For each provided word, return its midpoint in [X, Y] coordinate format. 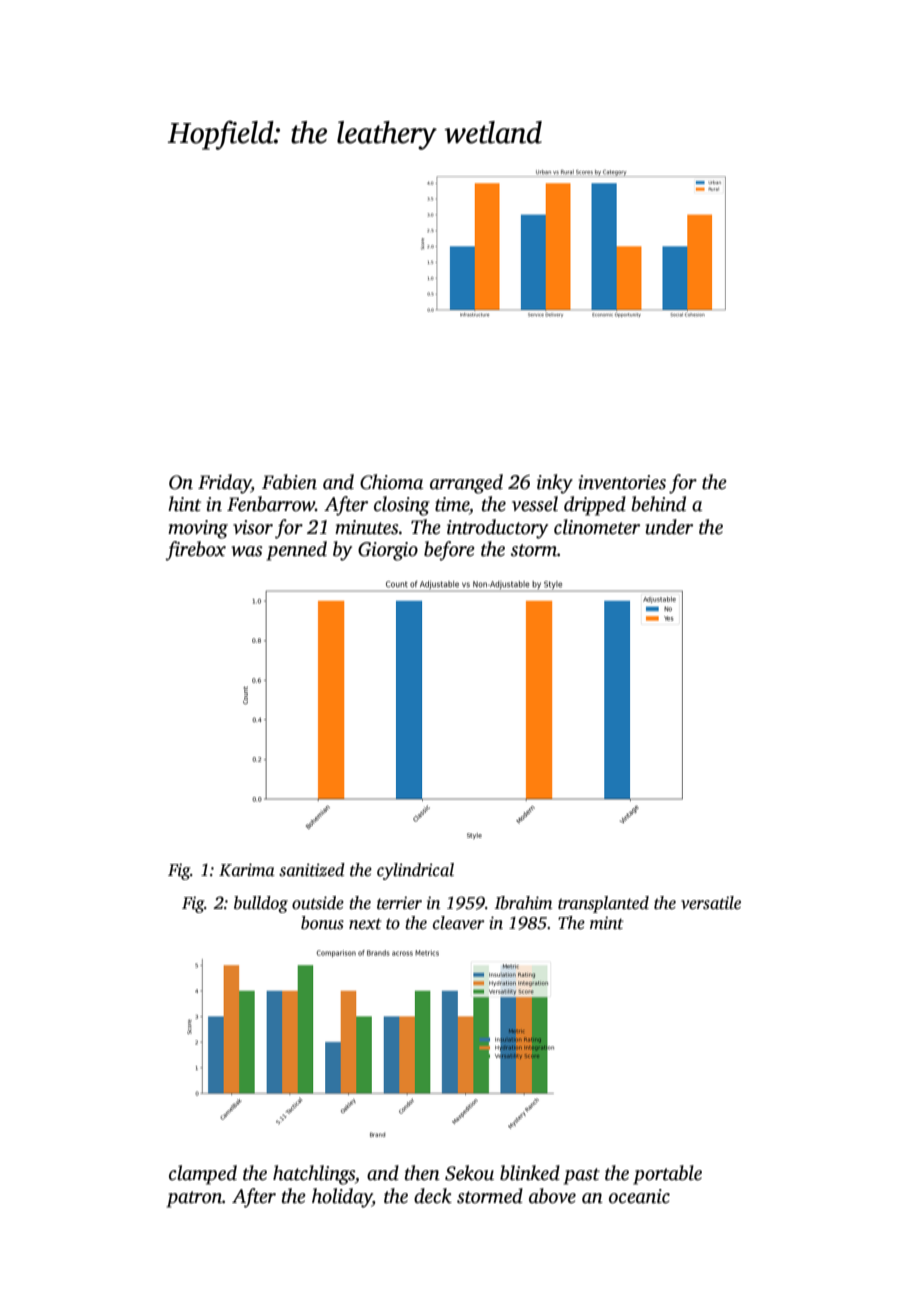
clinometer [597, 527]
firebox [195, 551]
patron [194, 1199]
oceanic [639, 1196]
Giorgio [388, 551]
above [552, 1196]
